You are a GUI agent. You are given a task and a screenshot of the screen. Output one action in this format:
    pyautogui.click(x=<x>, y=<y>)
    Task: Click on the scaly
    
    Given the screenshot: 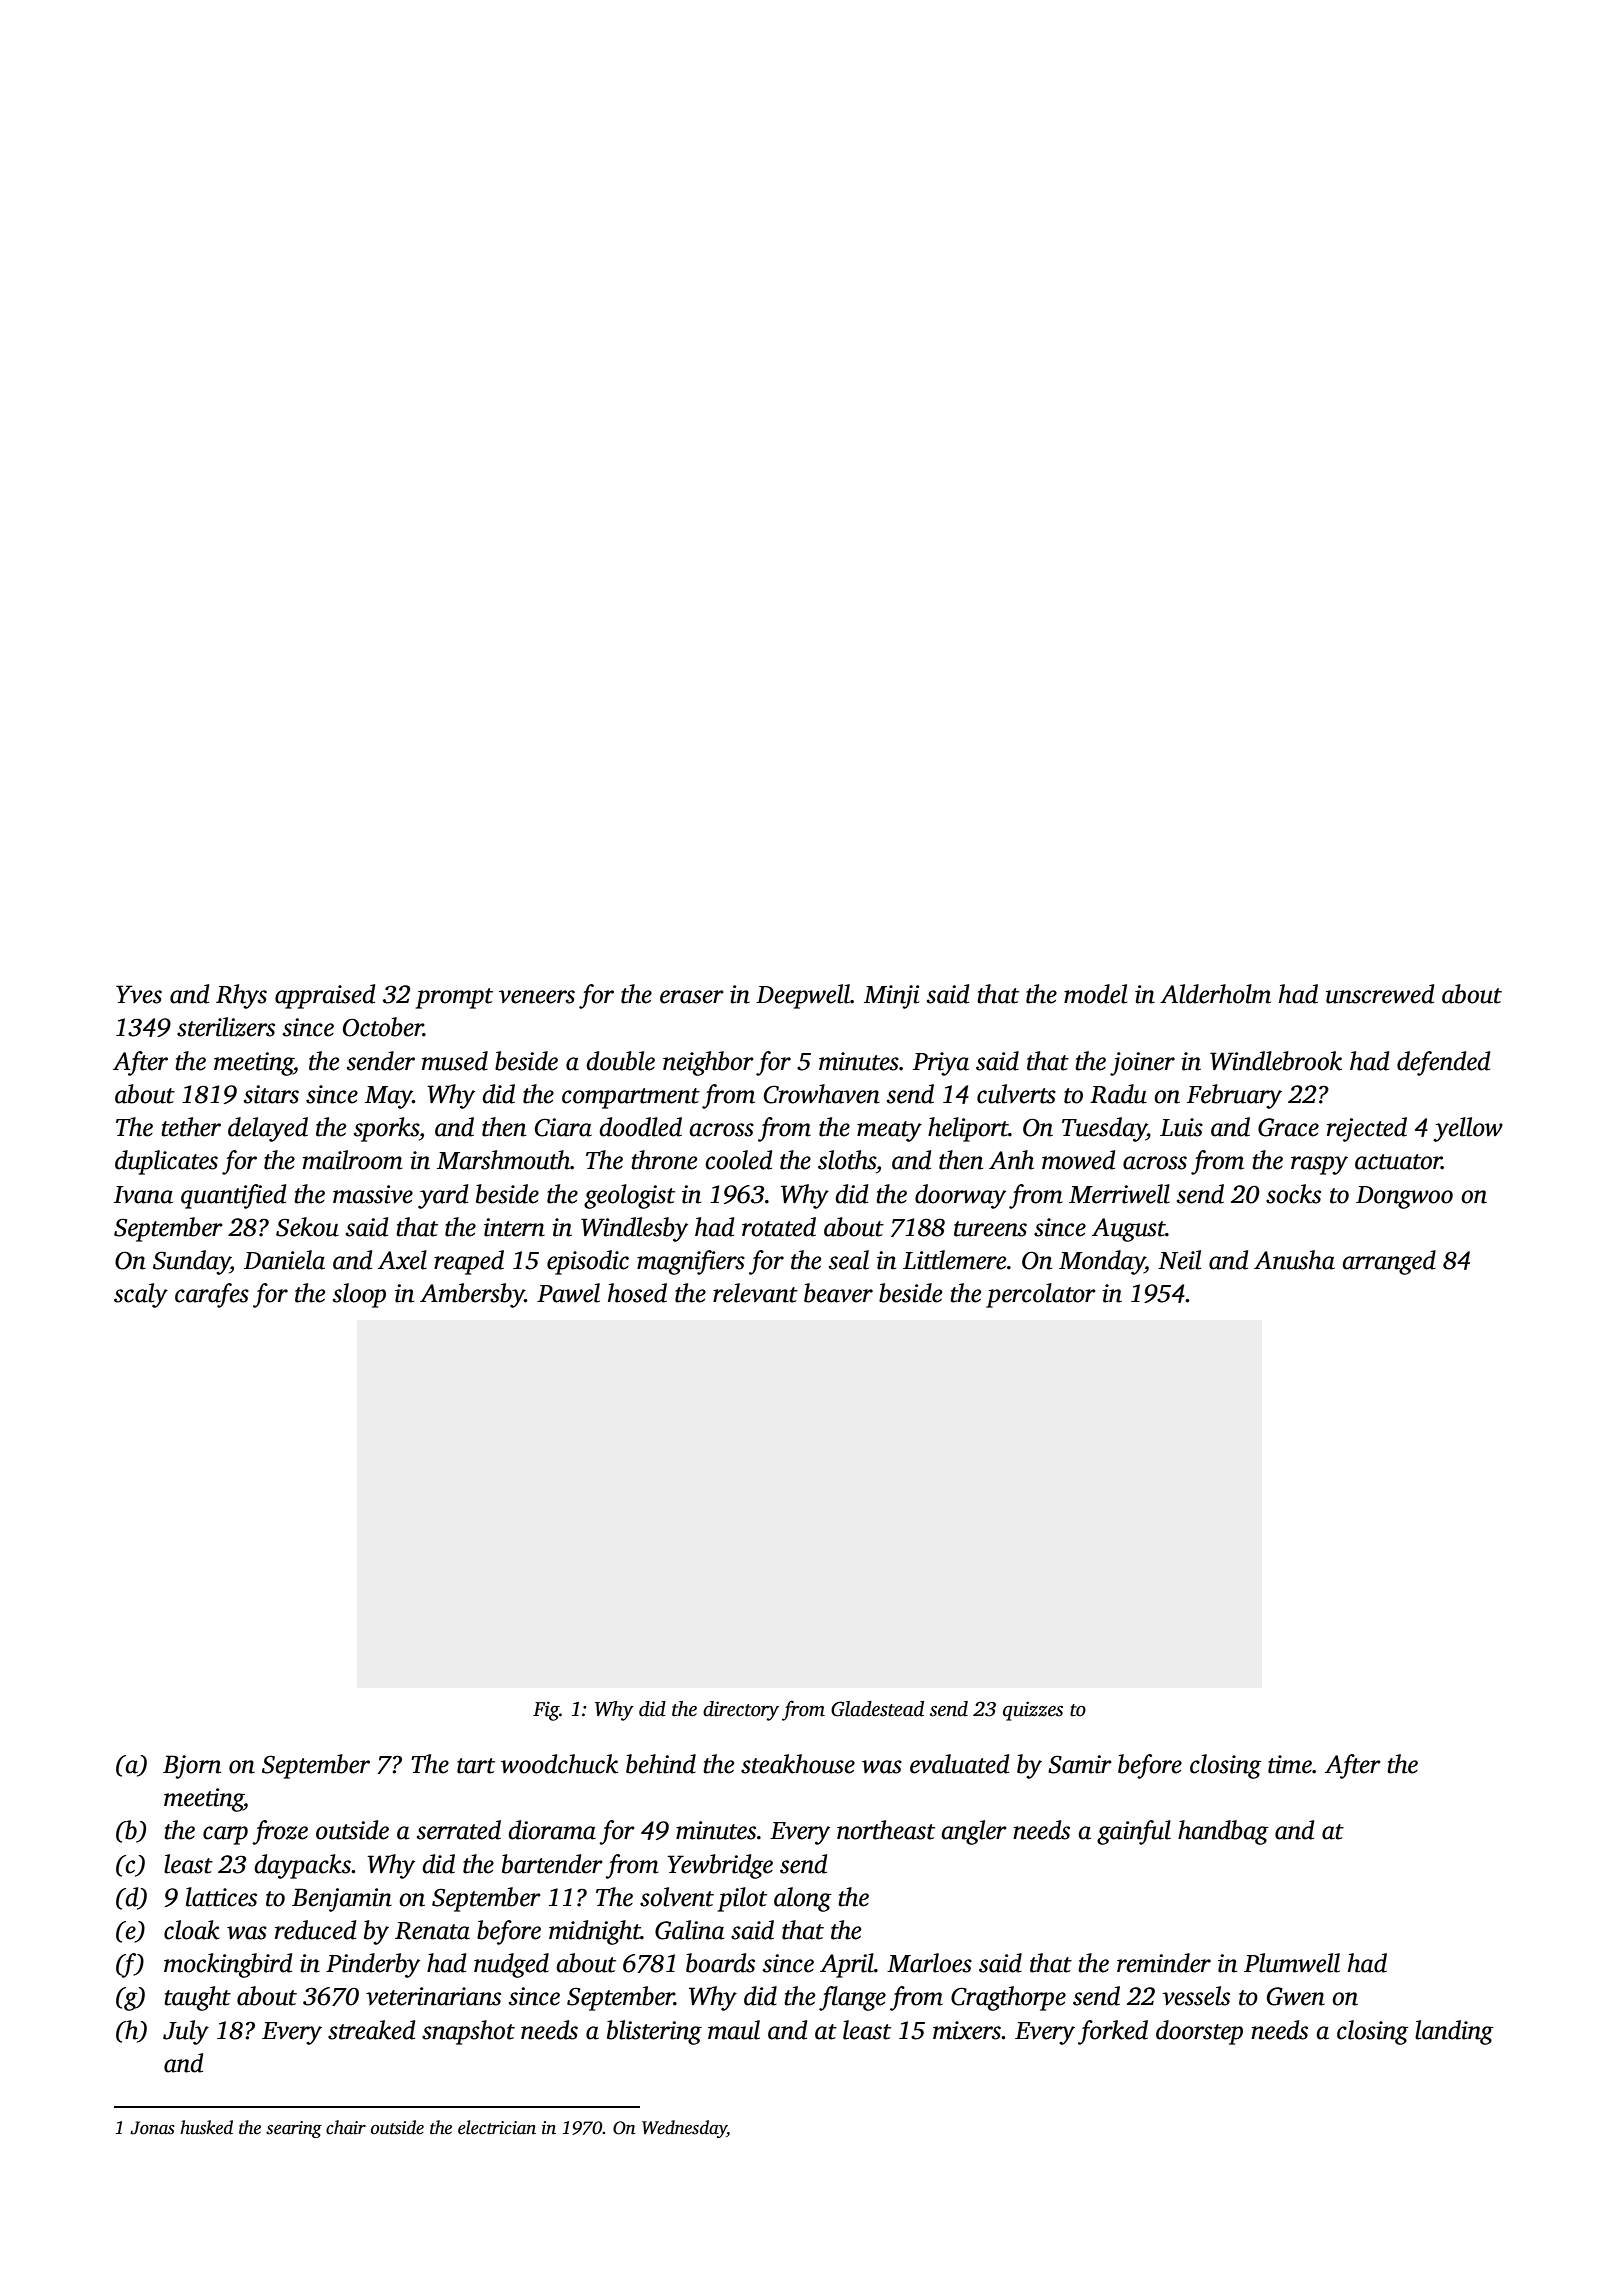 What is the action you would take?
    pyautogui.click(x=141, y=1295)
